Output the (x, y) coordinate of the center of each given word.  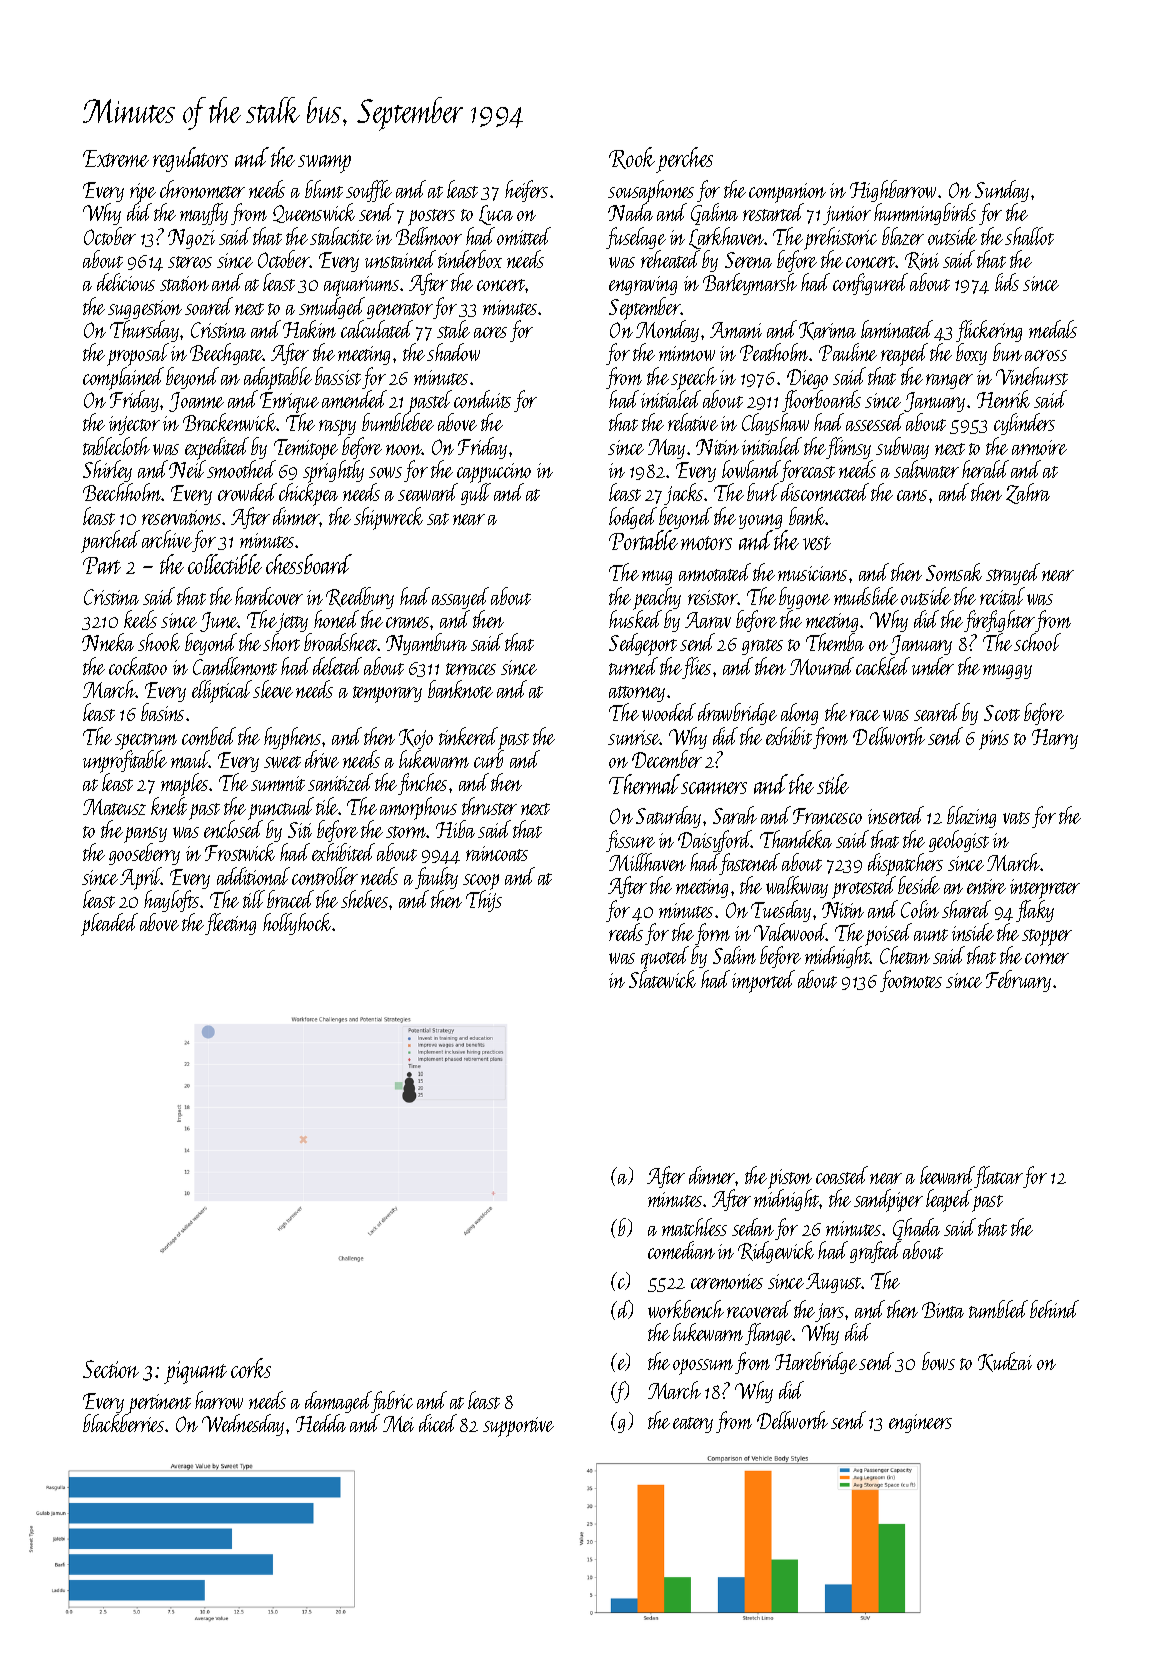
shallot (1029, 236)
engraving (643, 285)
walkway (797, 887)
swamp (324, 164)
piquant (195, 1372)
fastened (749, 865)
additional (253, 876)
